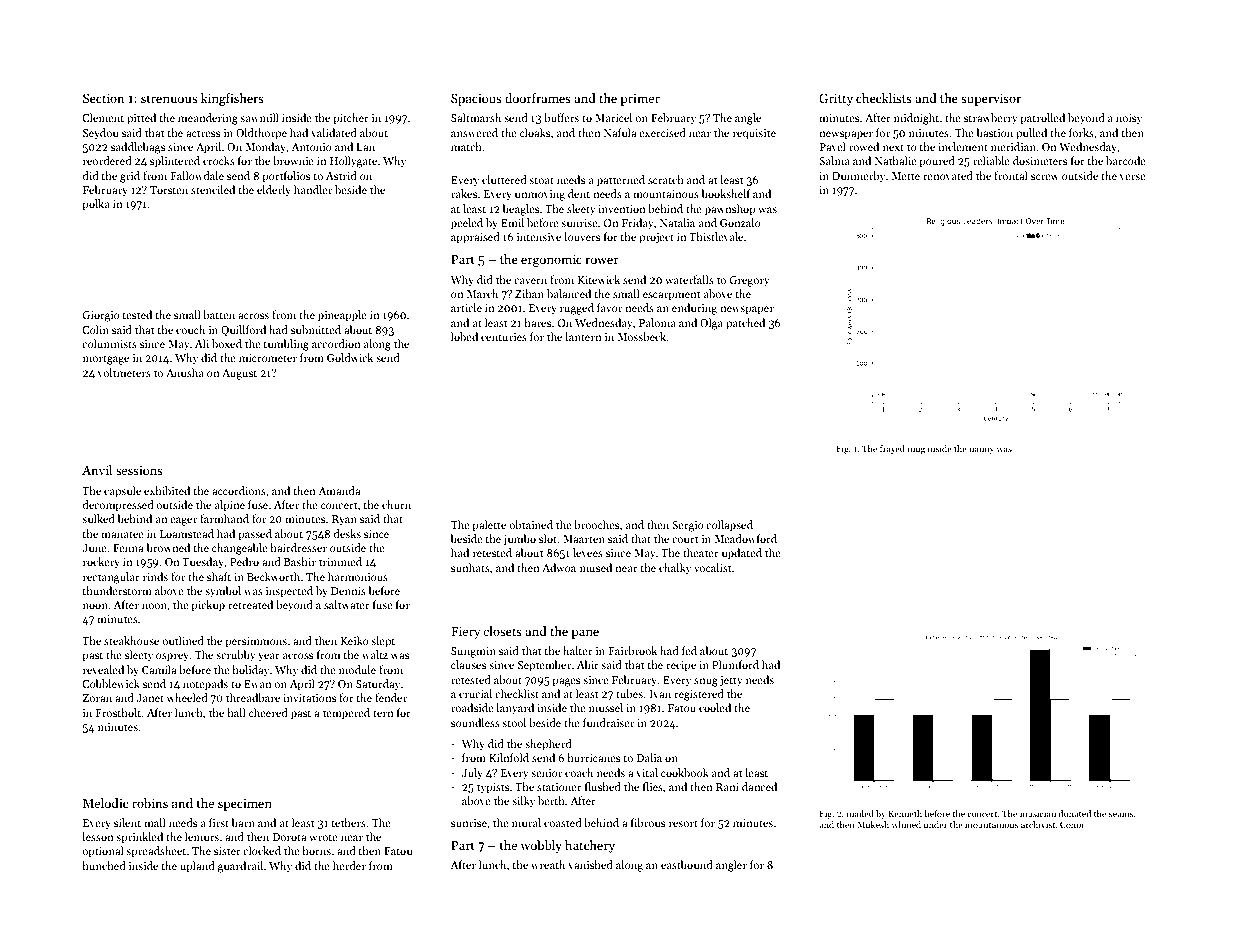 The width and height of the screenshot is (1233, 952). Describe the element at coordinates (466, 146) in the screenshot. I see `match` at that location.
